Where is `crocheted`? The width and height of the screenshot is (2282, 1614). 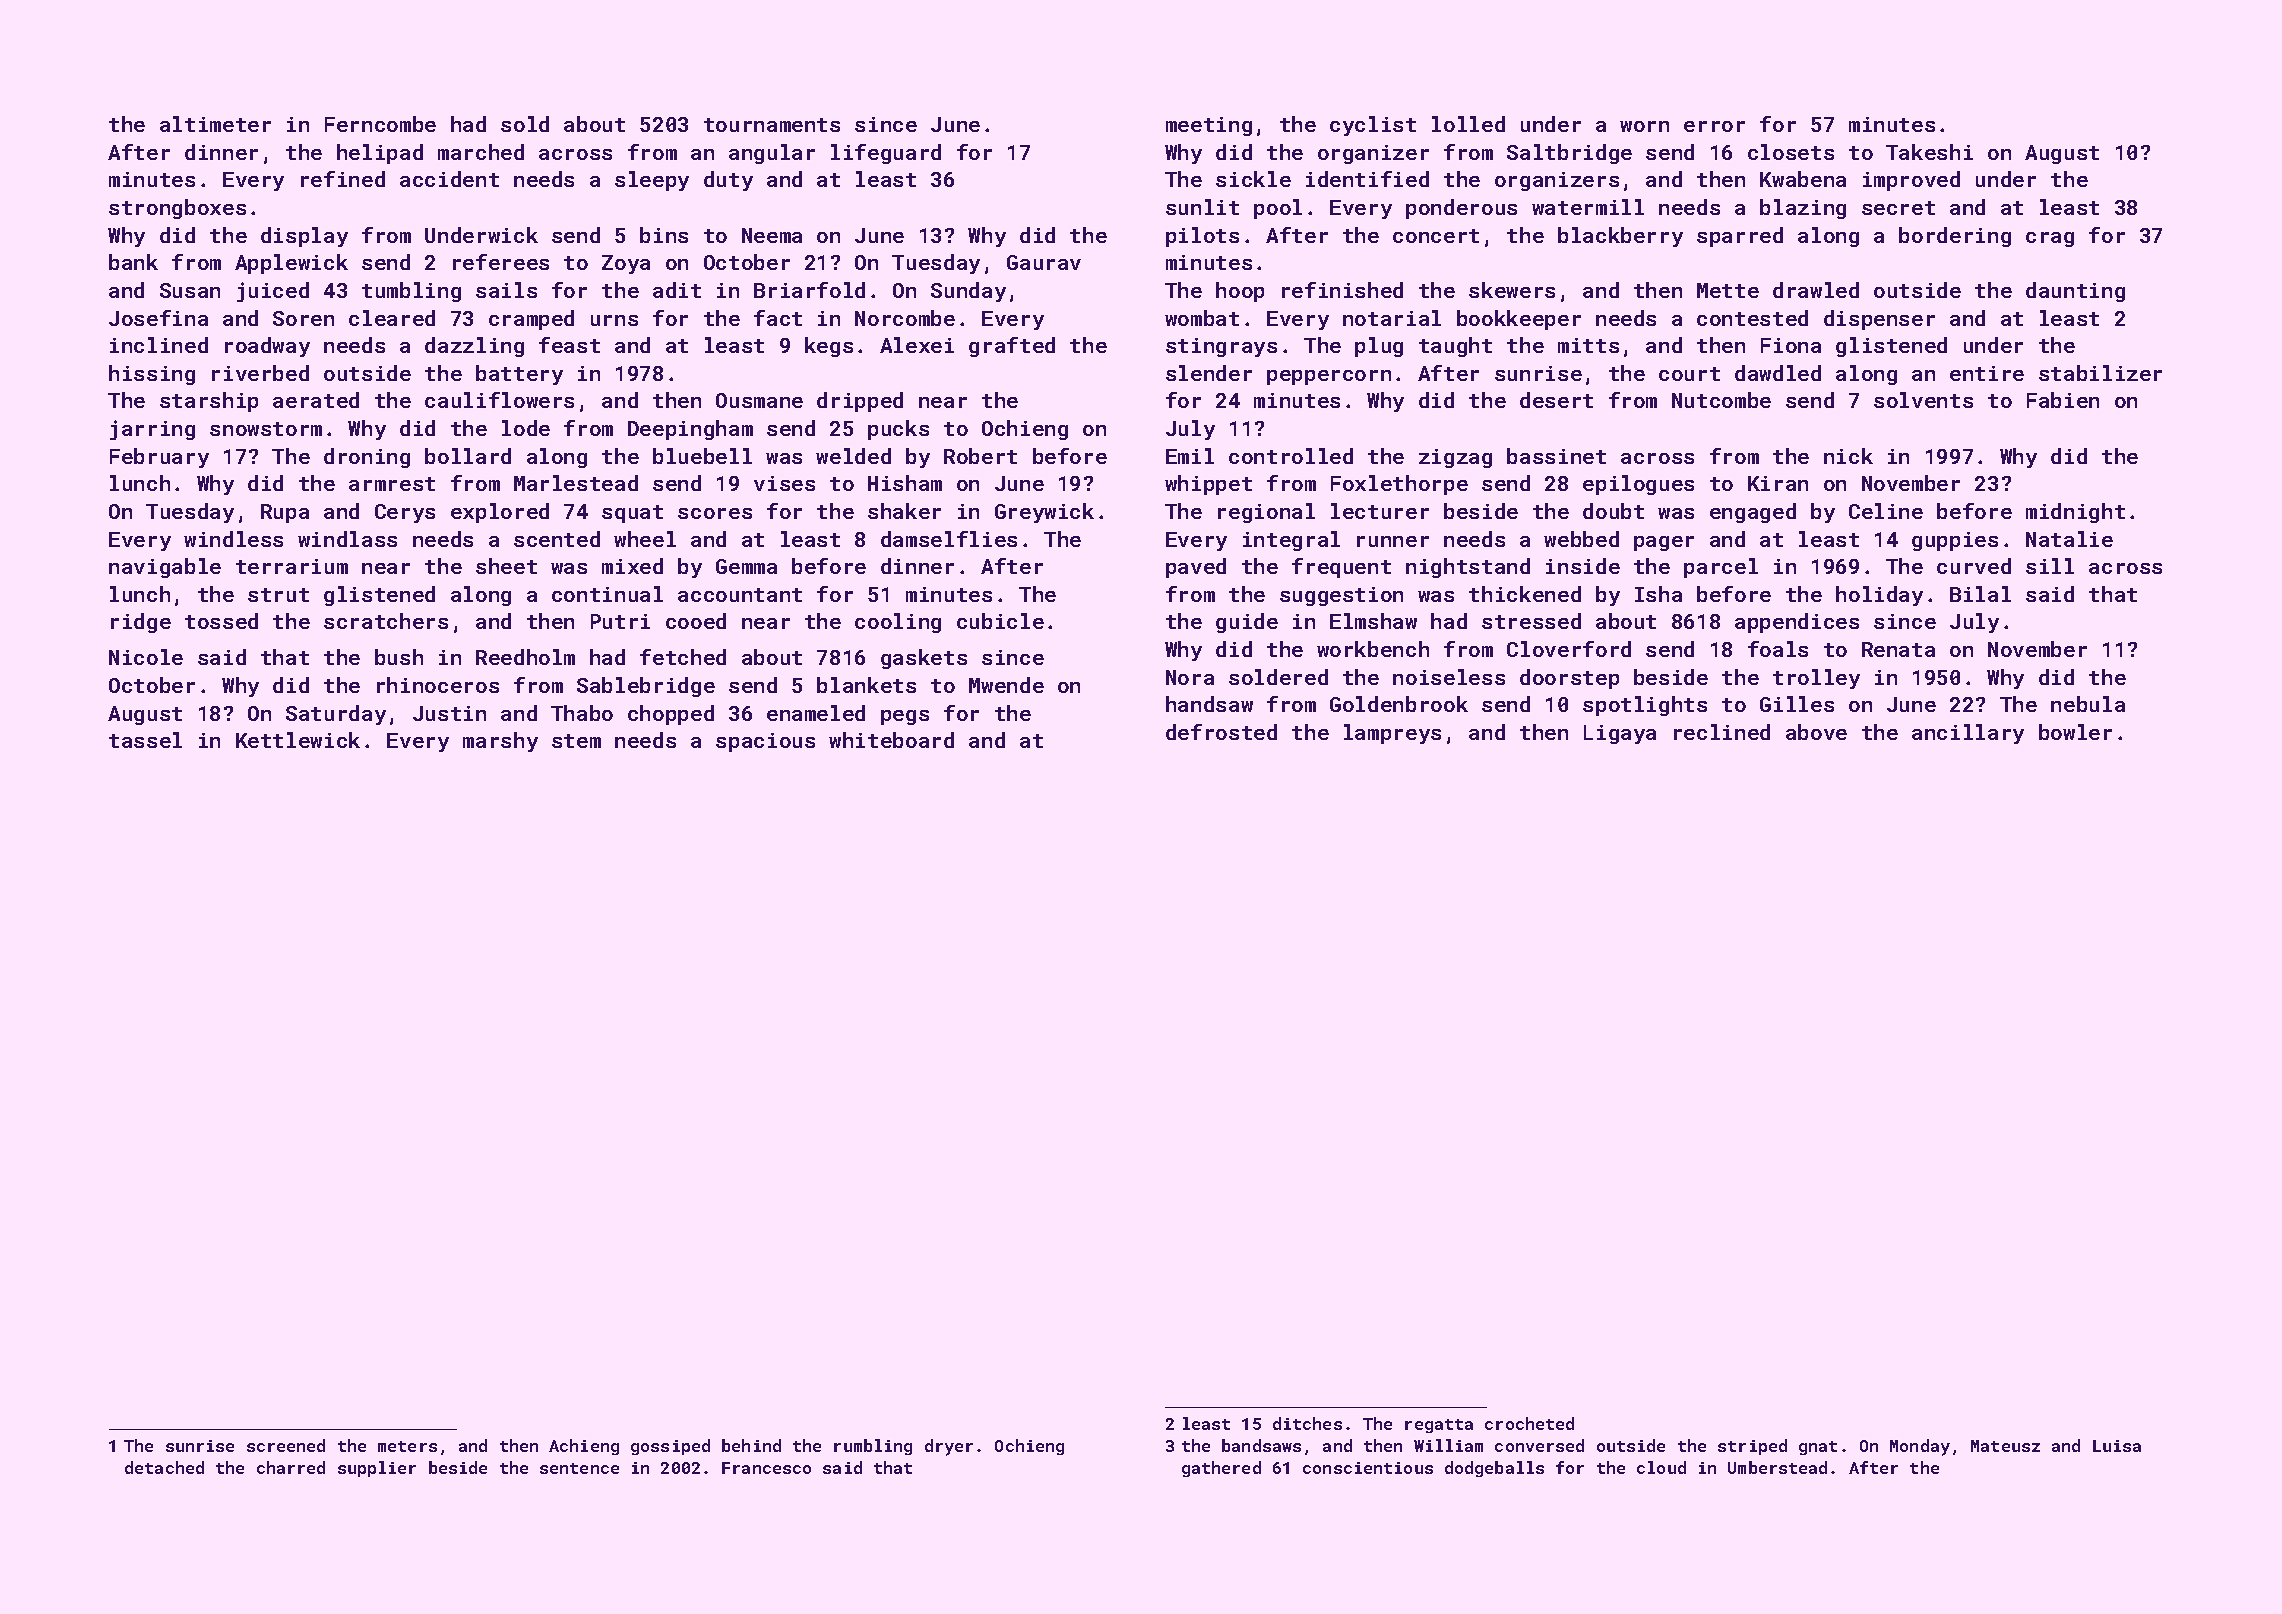 crocheted is located at coordinates (1529, 1423).
